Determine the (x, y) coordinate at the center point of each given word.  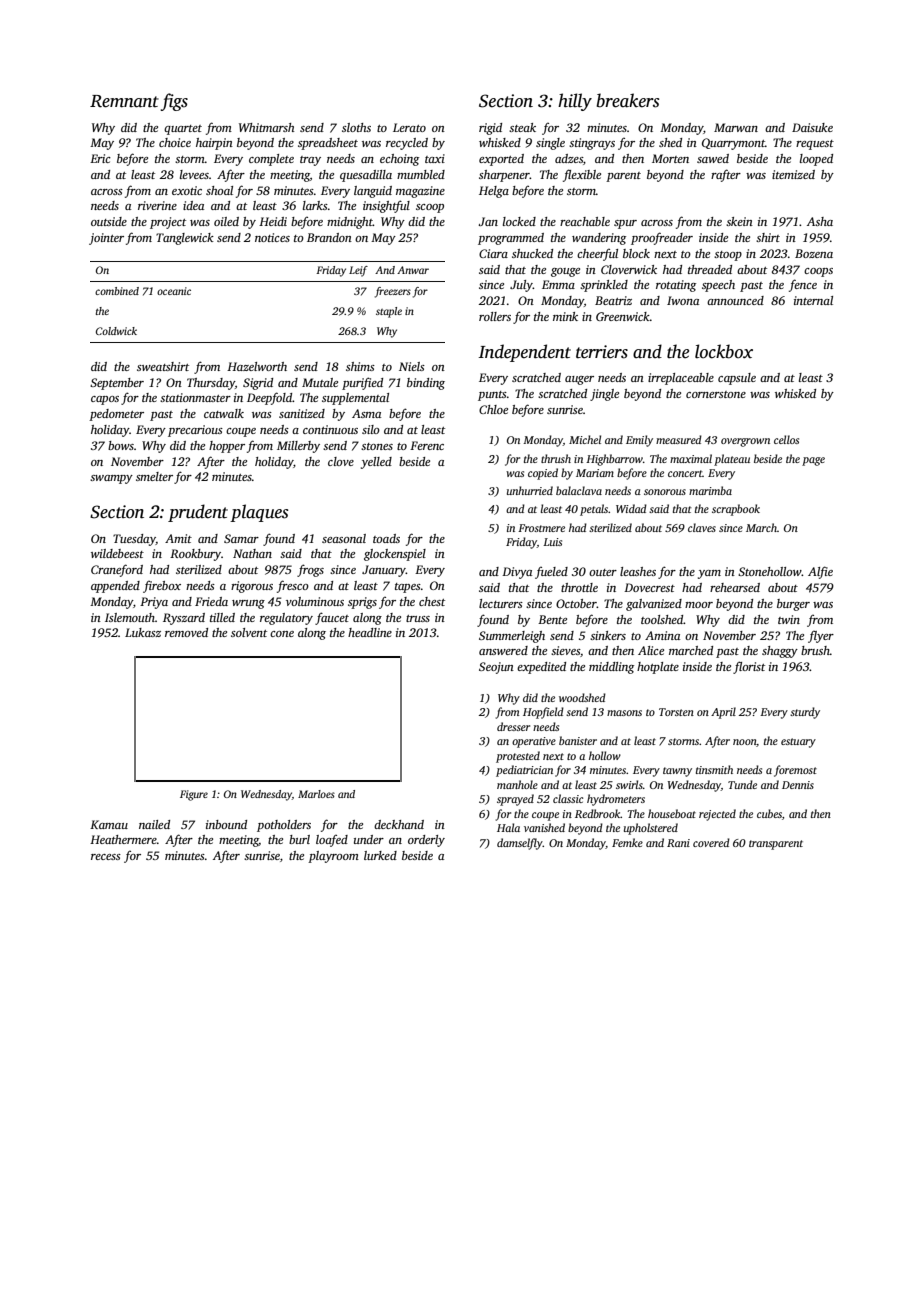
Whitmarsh (267, 127)
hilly (575, 102)
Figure (194, 795)
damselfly (520, 844)
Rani (678, 843)
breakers (627, 100)
